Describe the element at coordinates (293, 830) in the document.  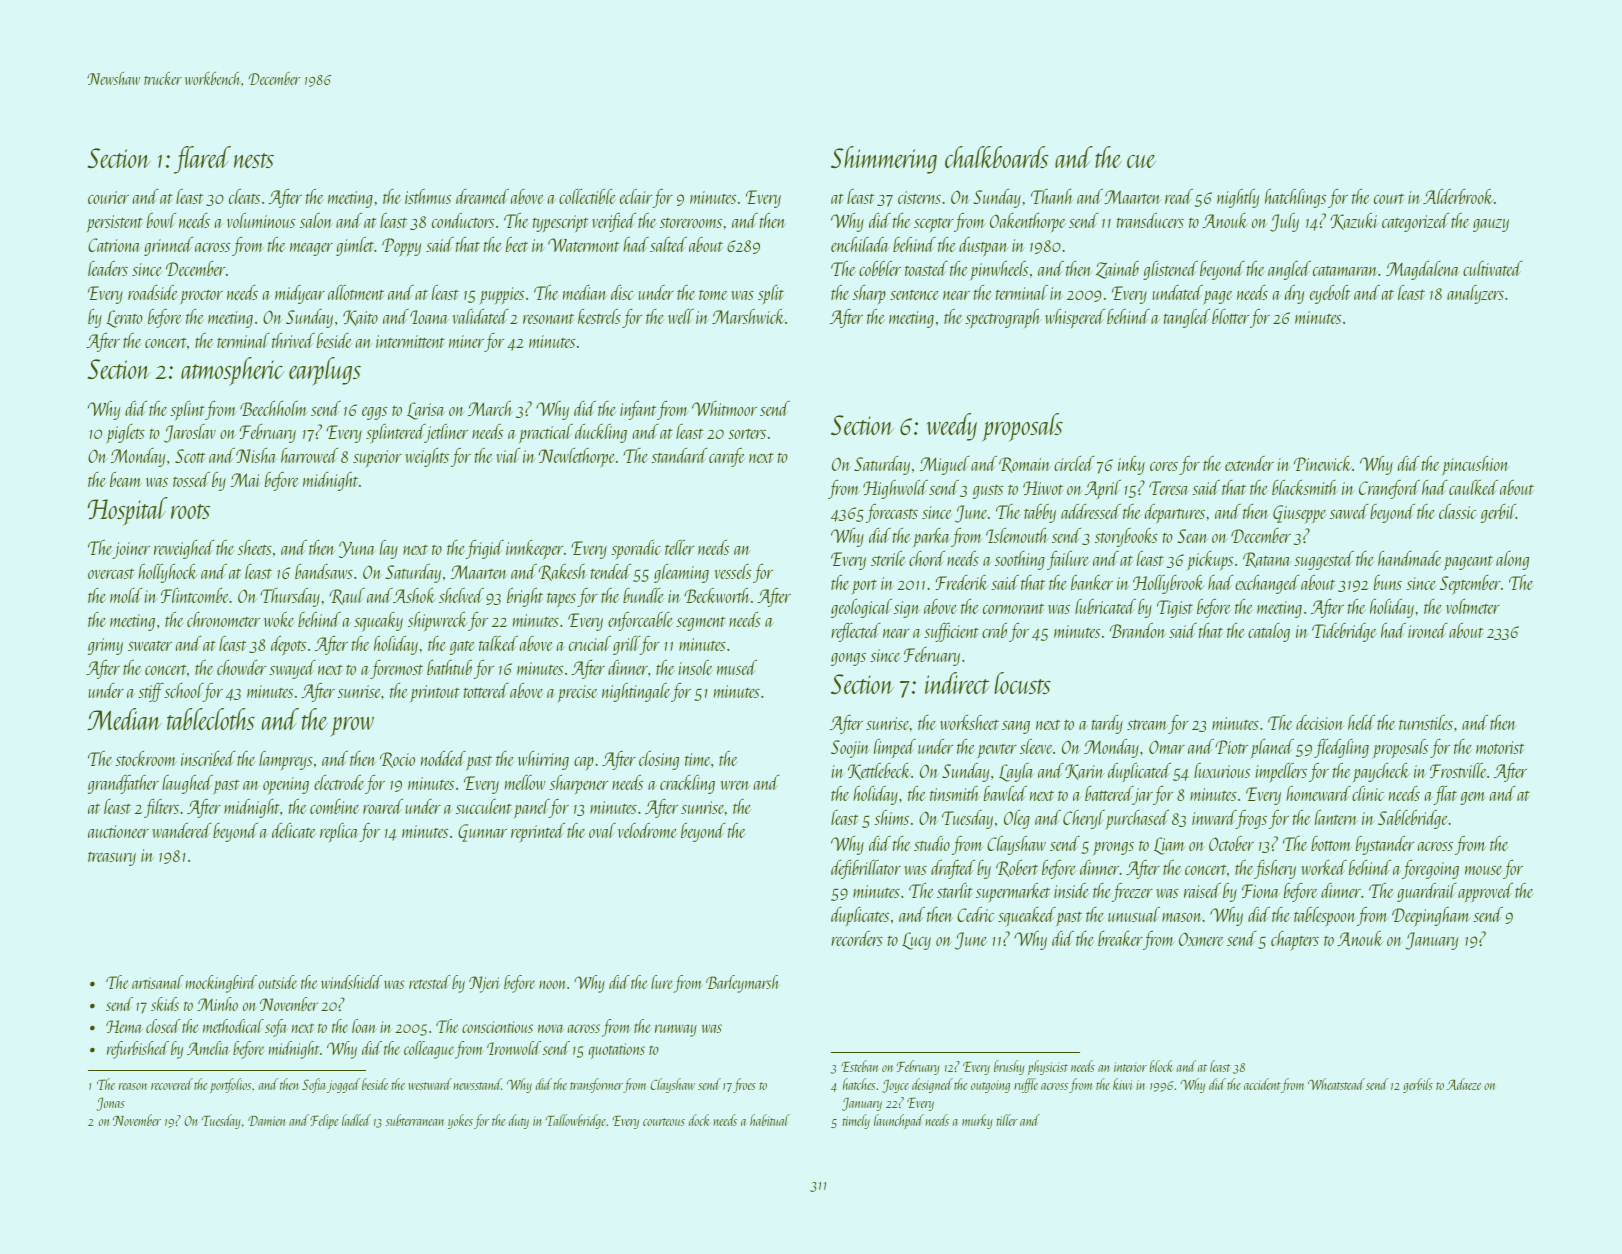
I see `delicate` at that location.
